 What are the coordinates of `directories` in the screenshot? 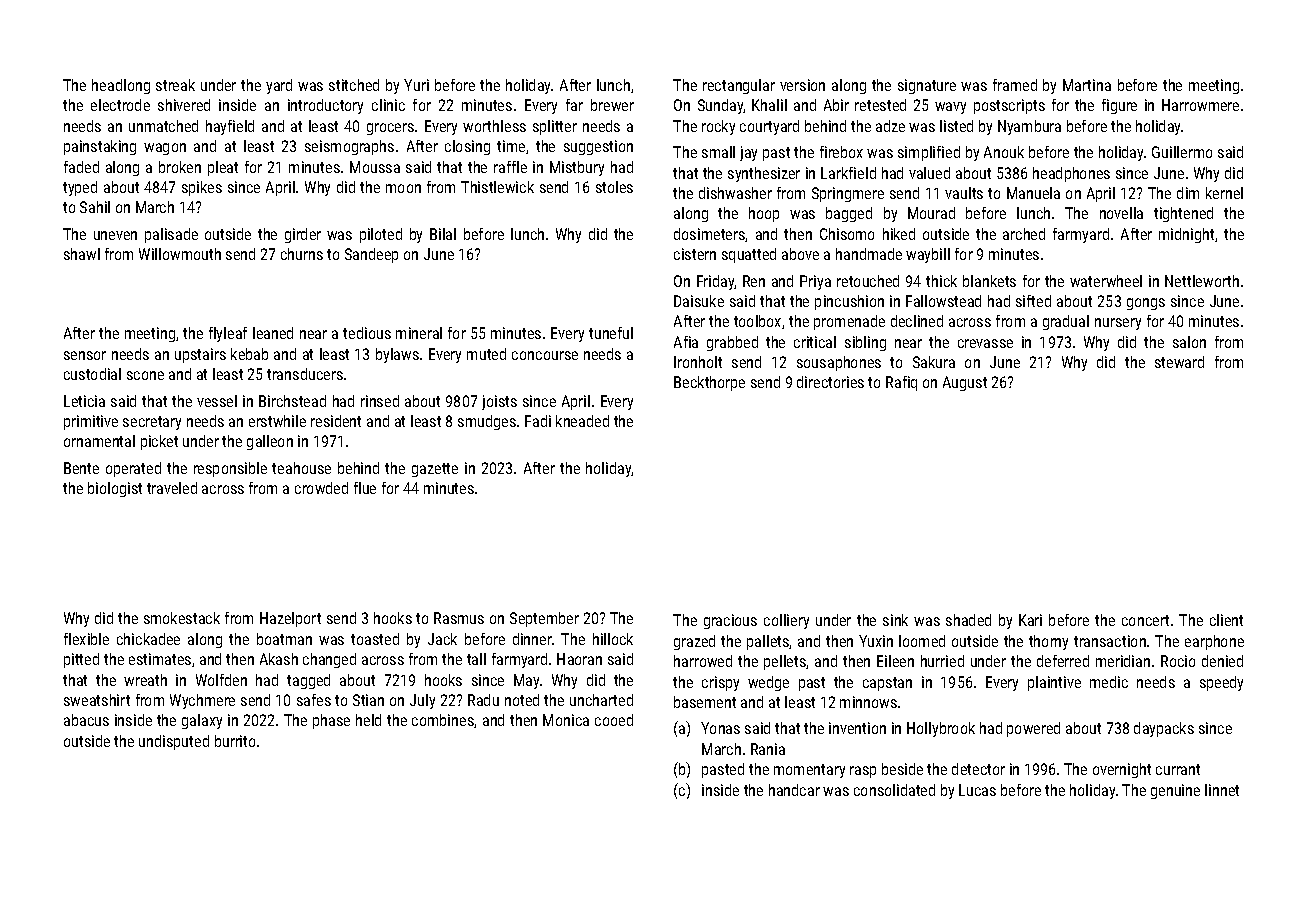 It's located at (830, 382).
